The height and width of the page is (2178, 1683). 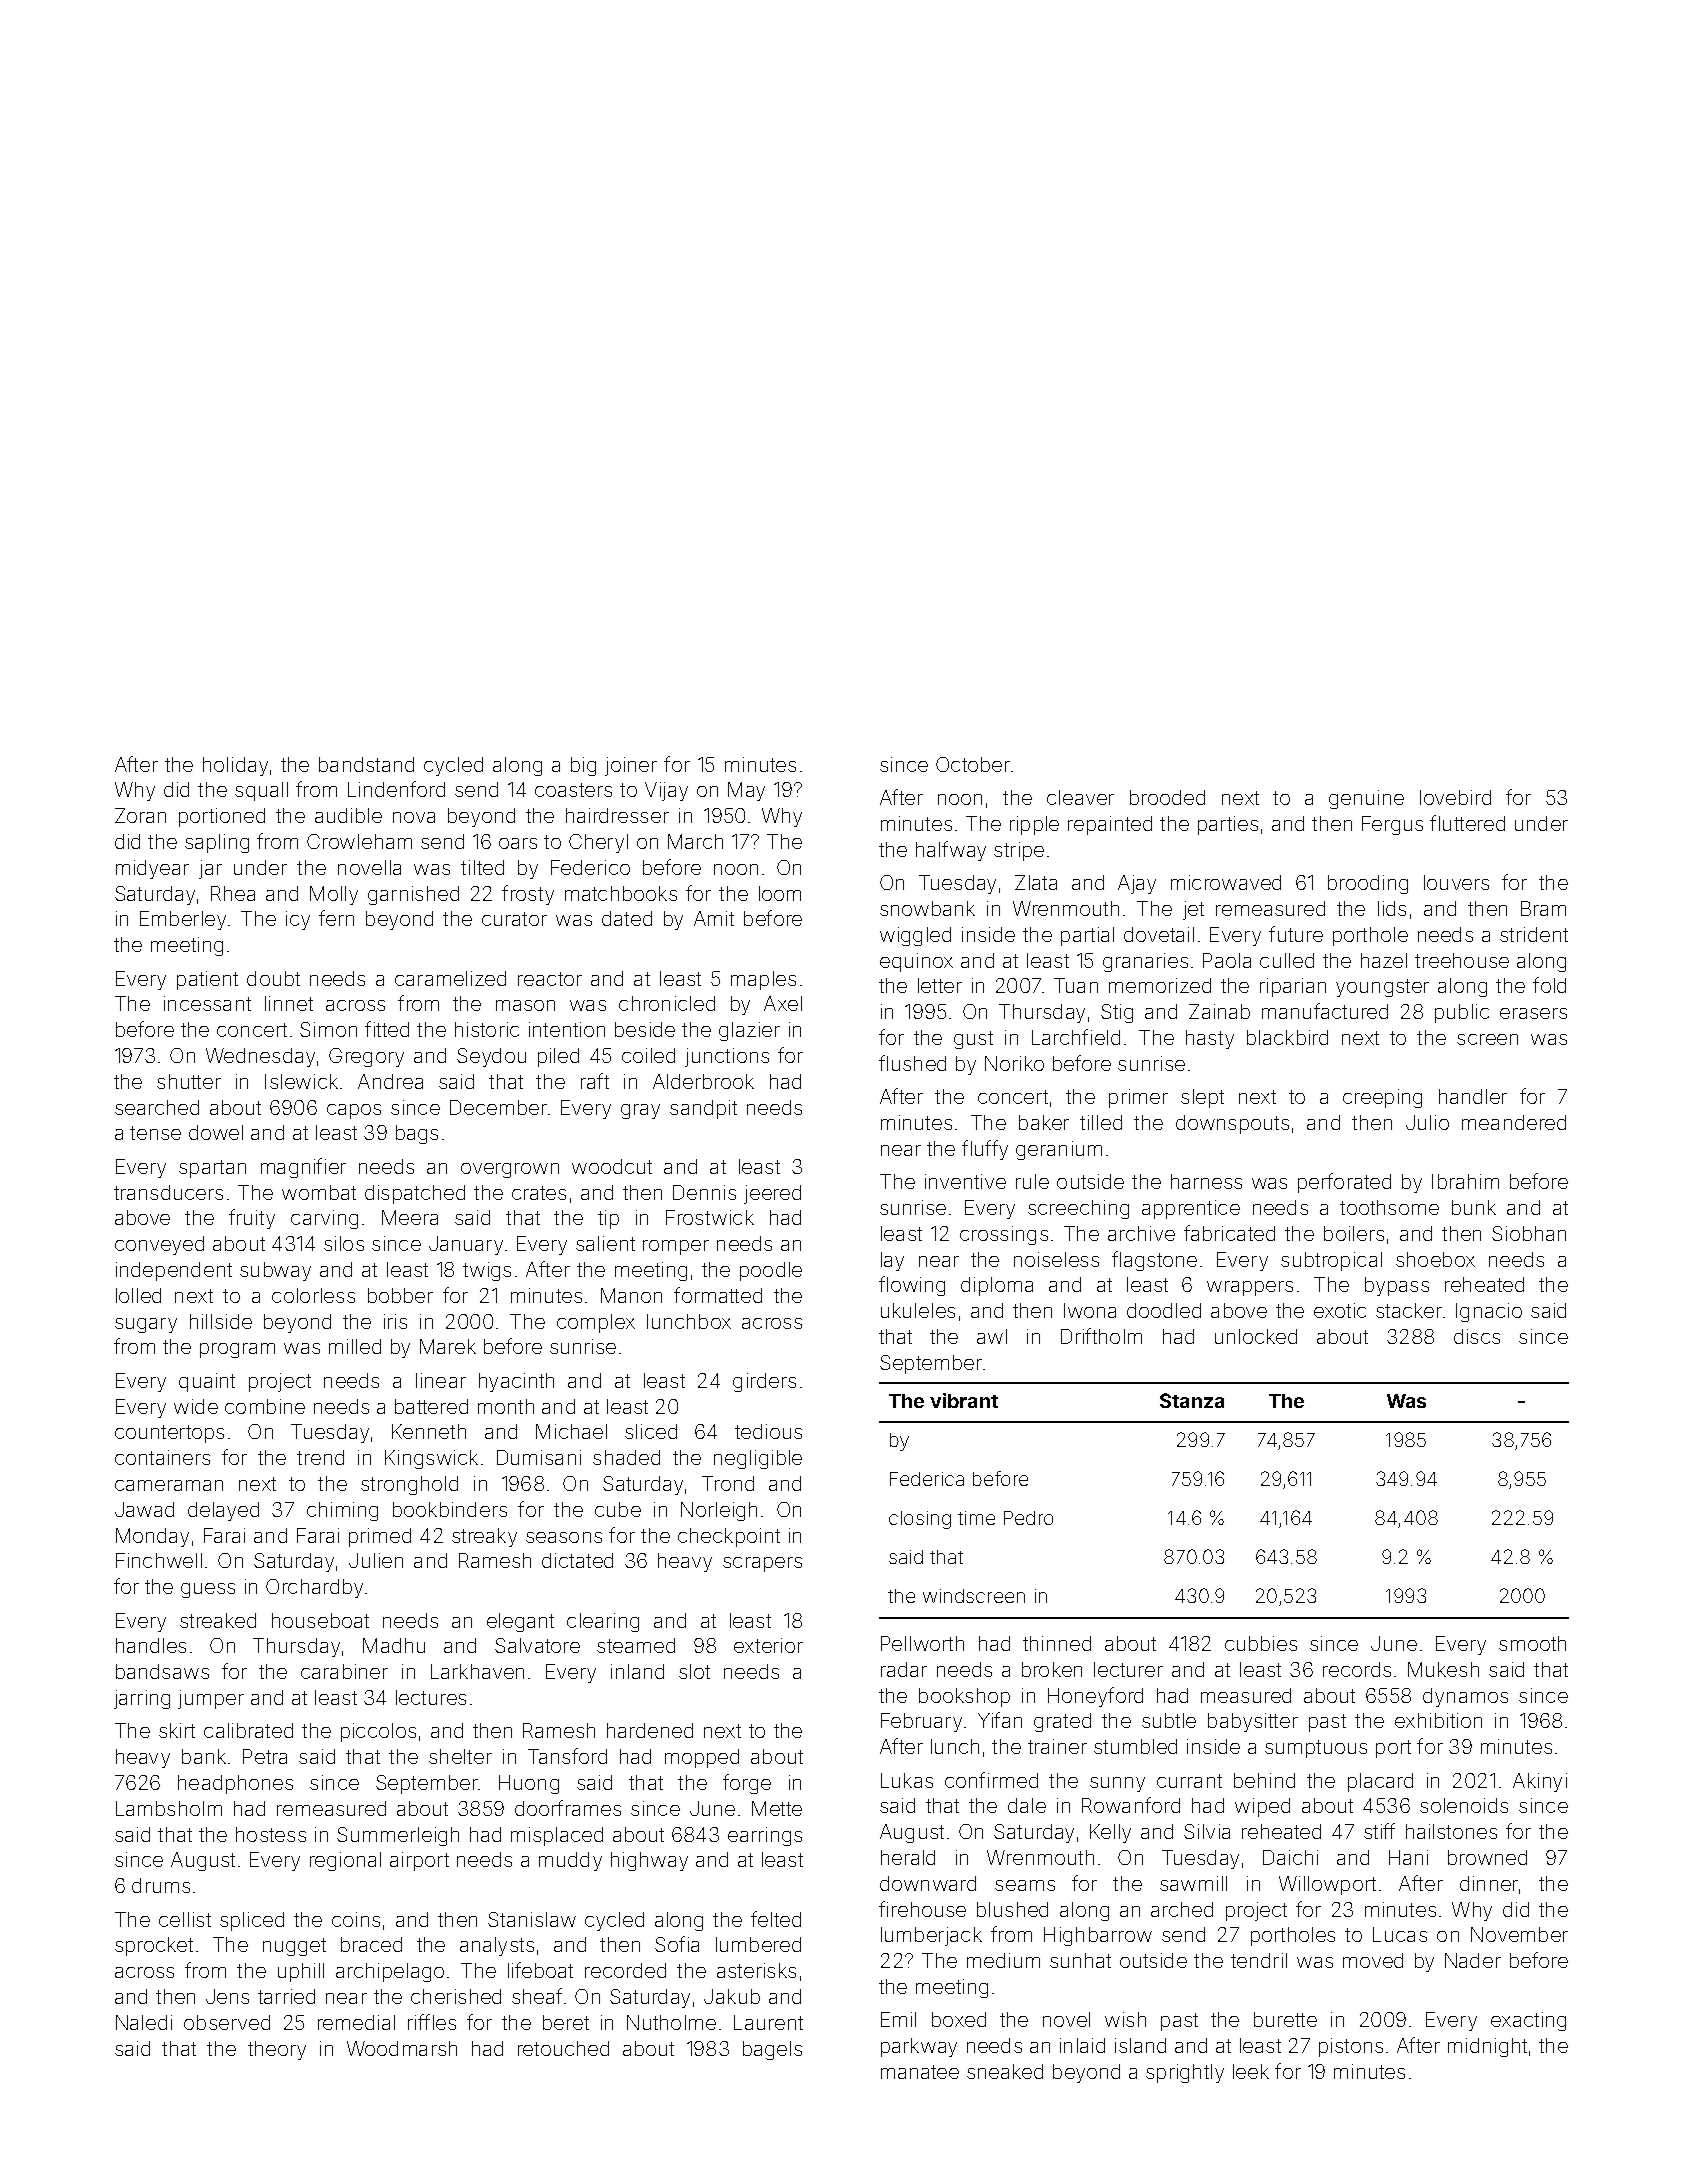 What do you see at coordinates (380, 1537) in the page?
I see `primed` at bounding box center [380, 1537].
